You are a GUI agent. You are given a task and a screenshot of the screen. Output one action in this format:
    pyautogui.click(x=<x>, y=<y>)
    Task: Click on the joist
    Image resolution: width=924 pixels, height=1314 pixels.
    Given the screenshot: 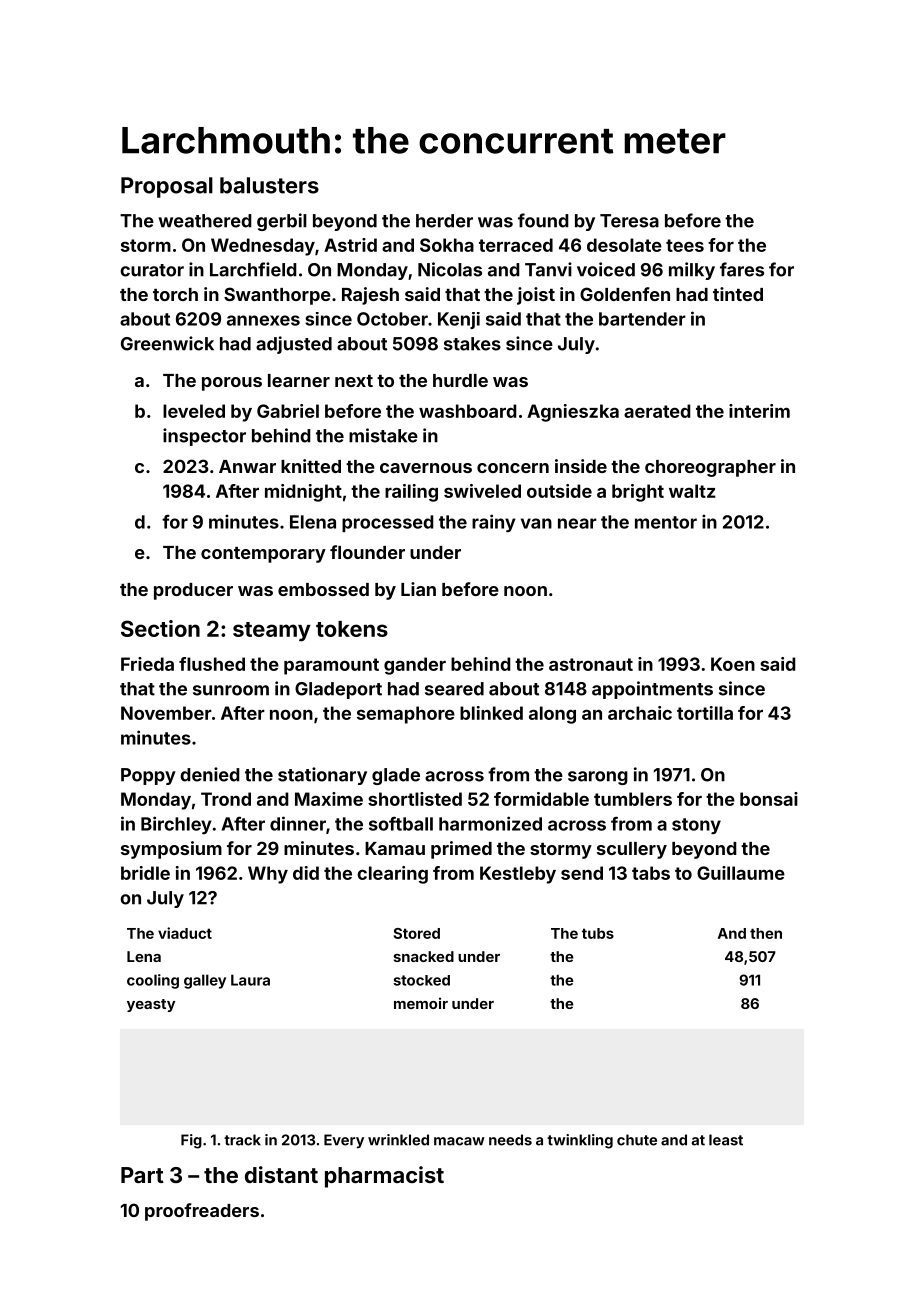 What is the action you would take?
    pyautogui.click(x=536, y=296)
